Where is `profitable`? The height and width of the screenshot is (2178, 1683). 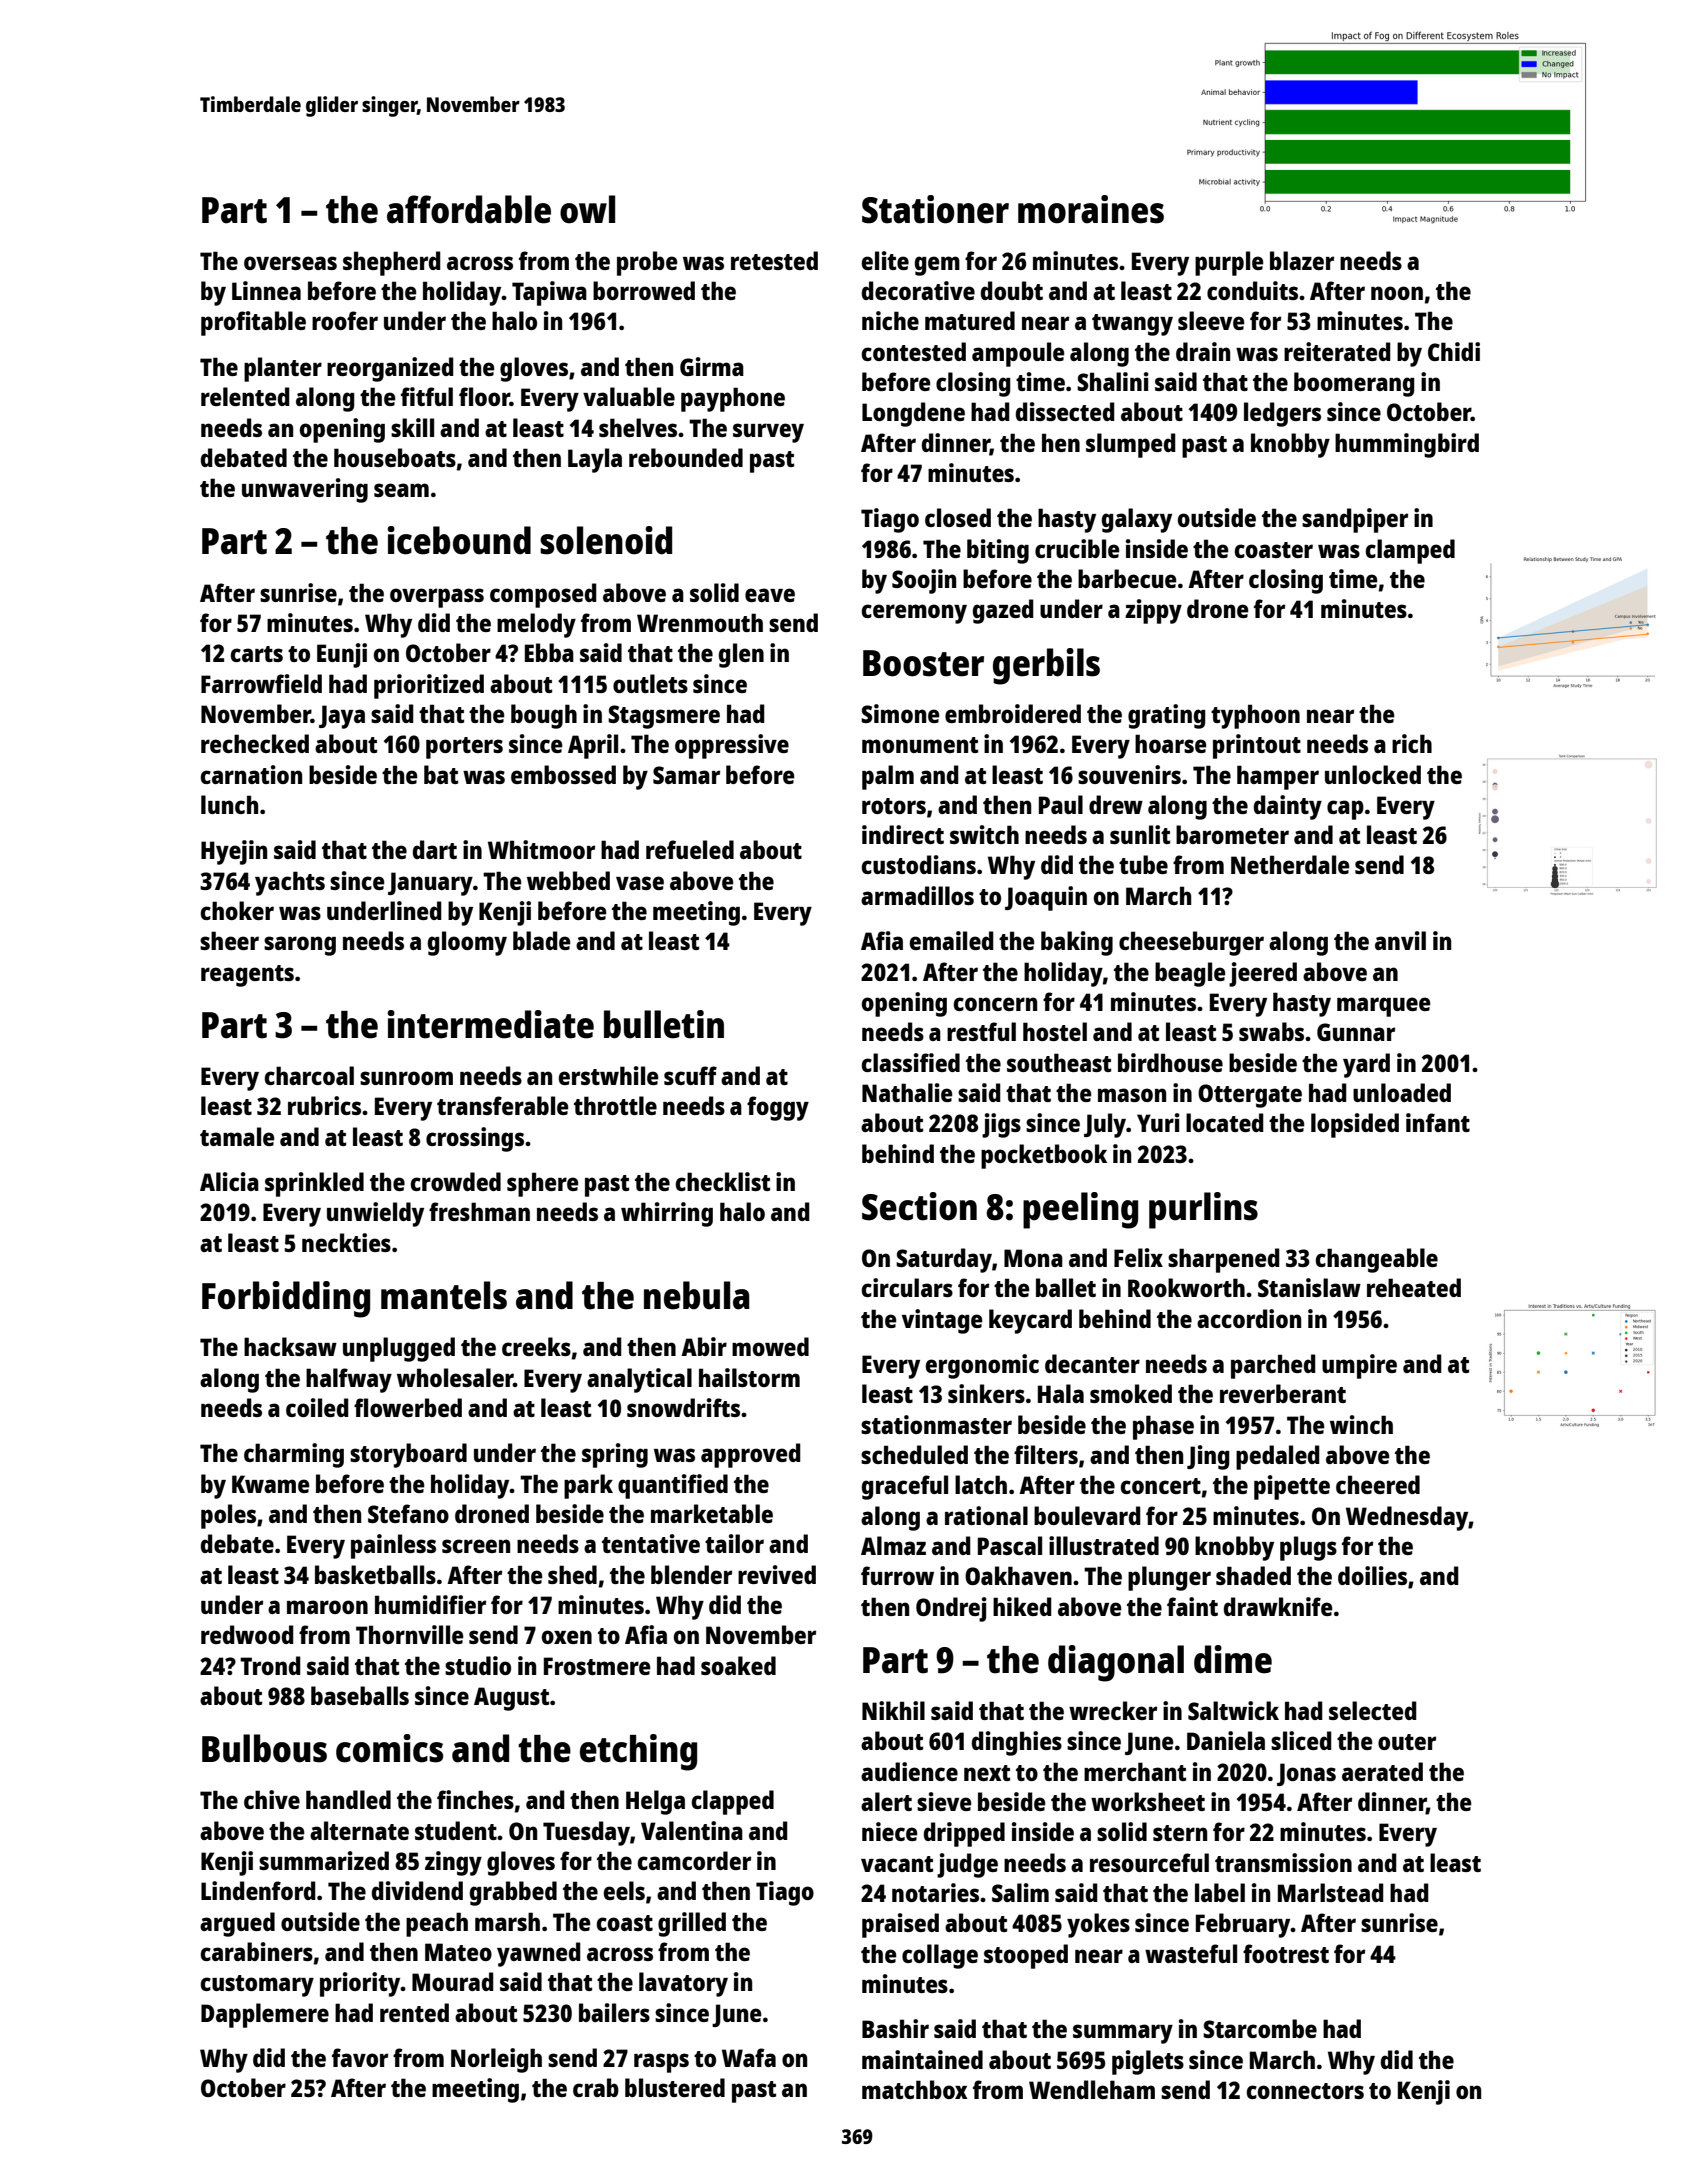 profitable is located at coordinates (253, 323).
